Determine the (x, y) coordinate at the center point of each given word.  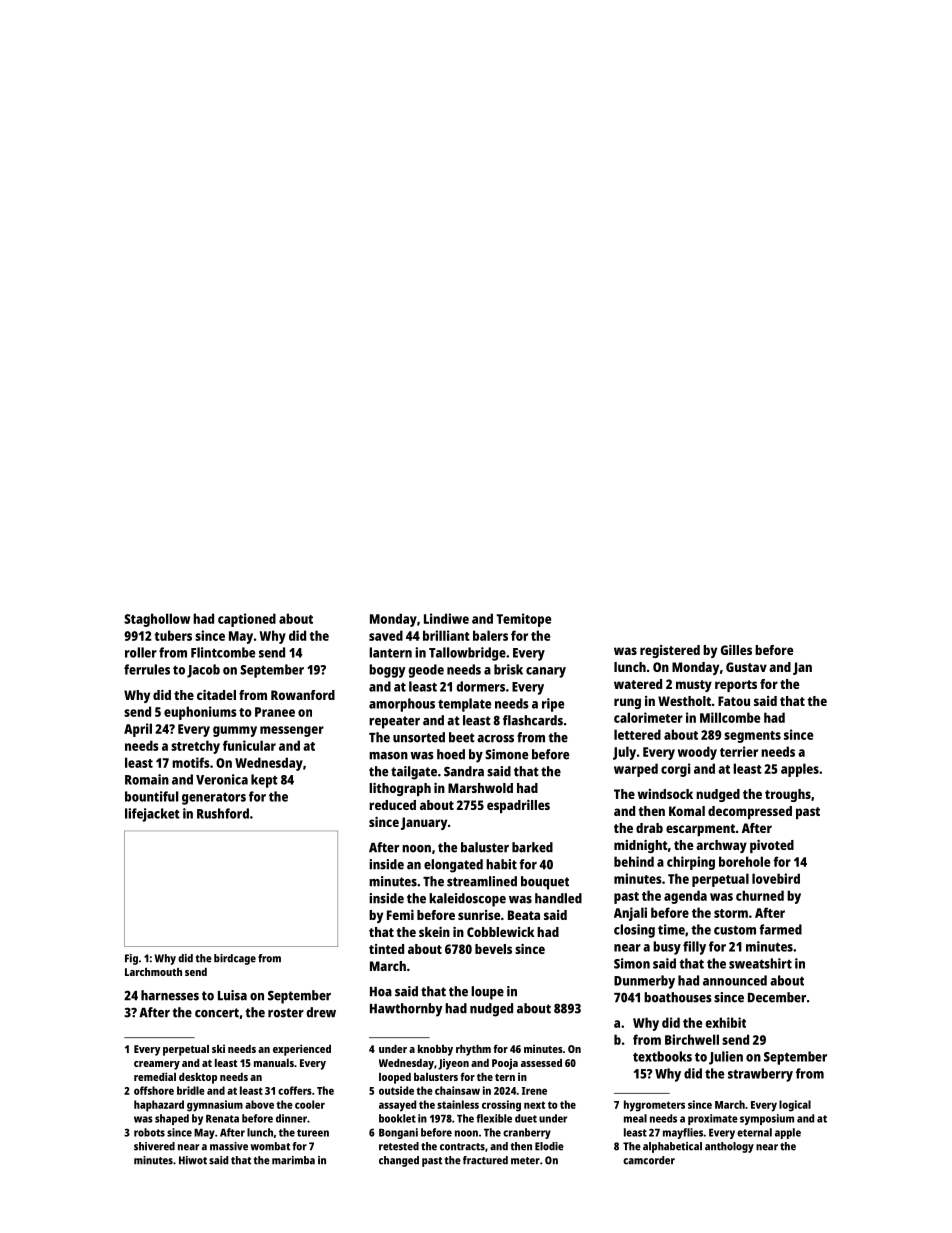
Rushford (223, 813)
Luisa (232, 995)
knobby (435, 1050)
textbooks (662, 1056)
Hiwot (193, 1160)
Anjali (630, 914)
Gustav (746, 667)
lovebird (776, 878)
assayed (397, 1106)
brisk (508, 669)
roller (141, 652)
